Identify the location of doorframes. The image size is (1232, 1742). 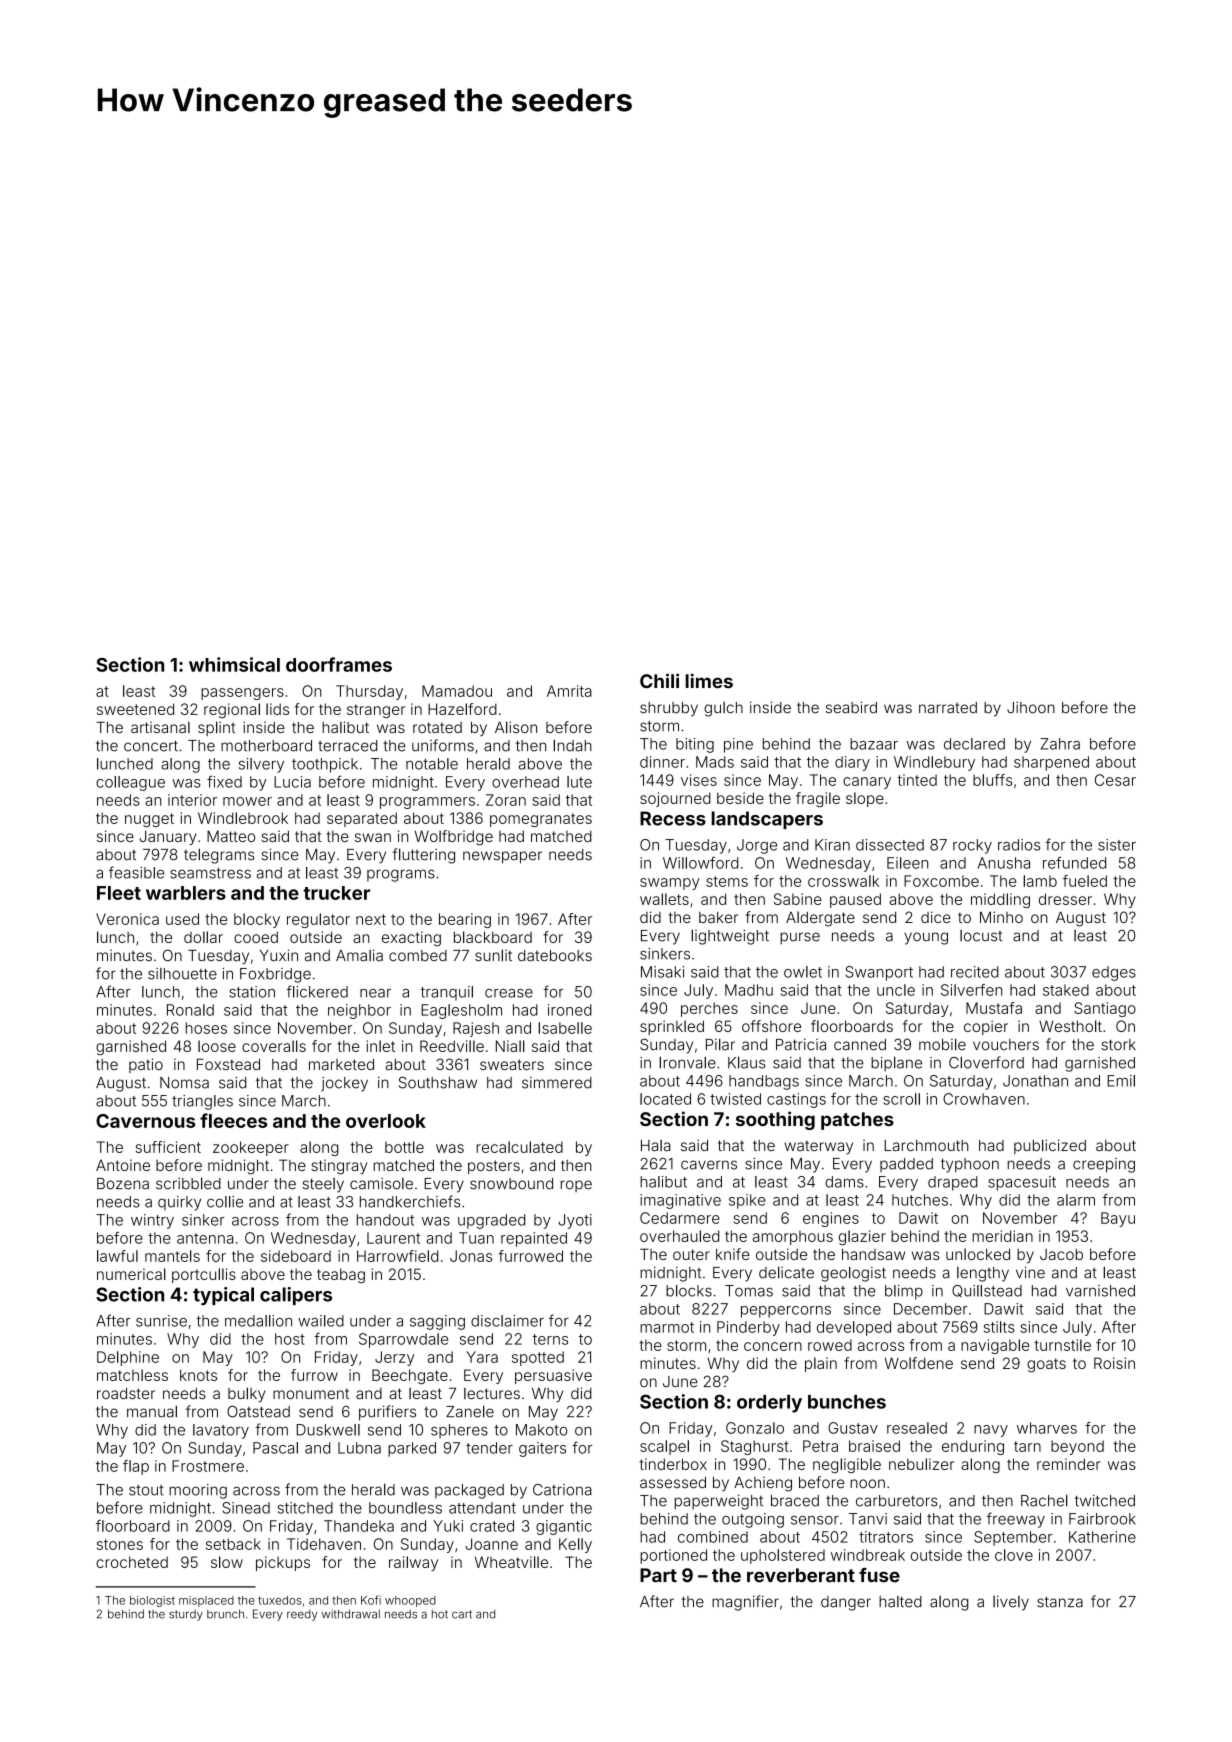
(339, 664).
